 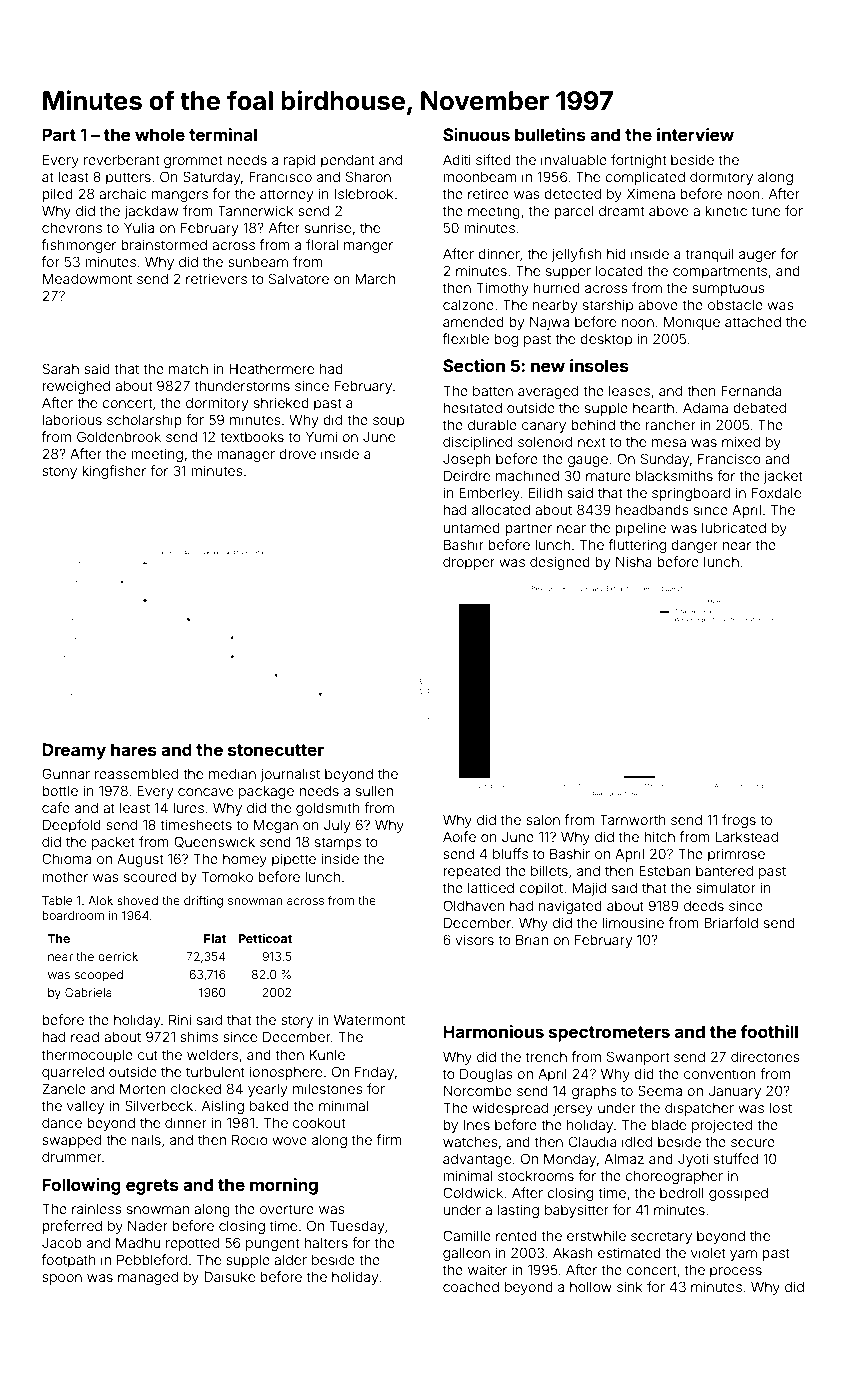 What do you see at coordinates (79, 246) in the image?
I see `fishmonger` at bounding box center [79, 246].
